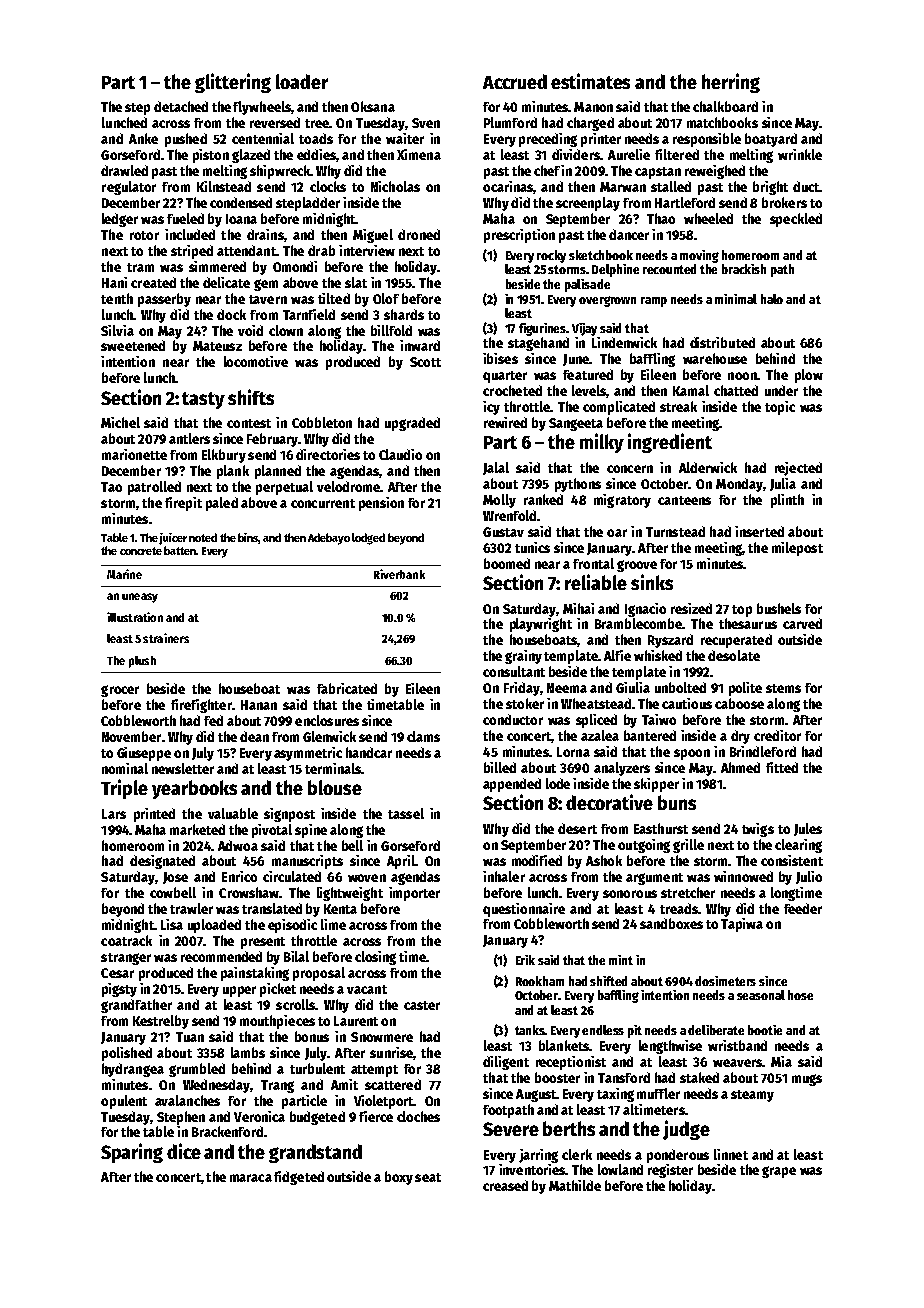 The image size is (924, 1308). What do you see at coordinates (211, 156) in the screenshot?
I see `piston` at bounding box center [211, 156].
